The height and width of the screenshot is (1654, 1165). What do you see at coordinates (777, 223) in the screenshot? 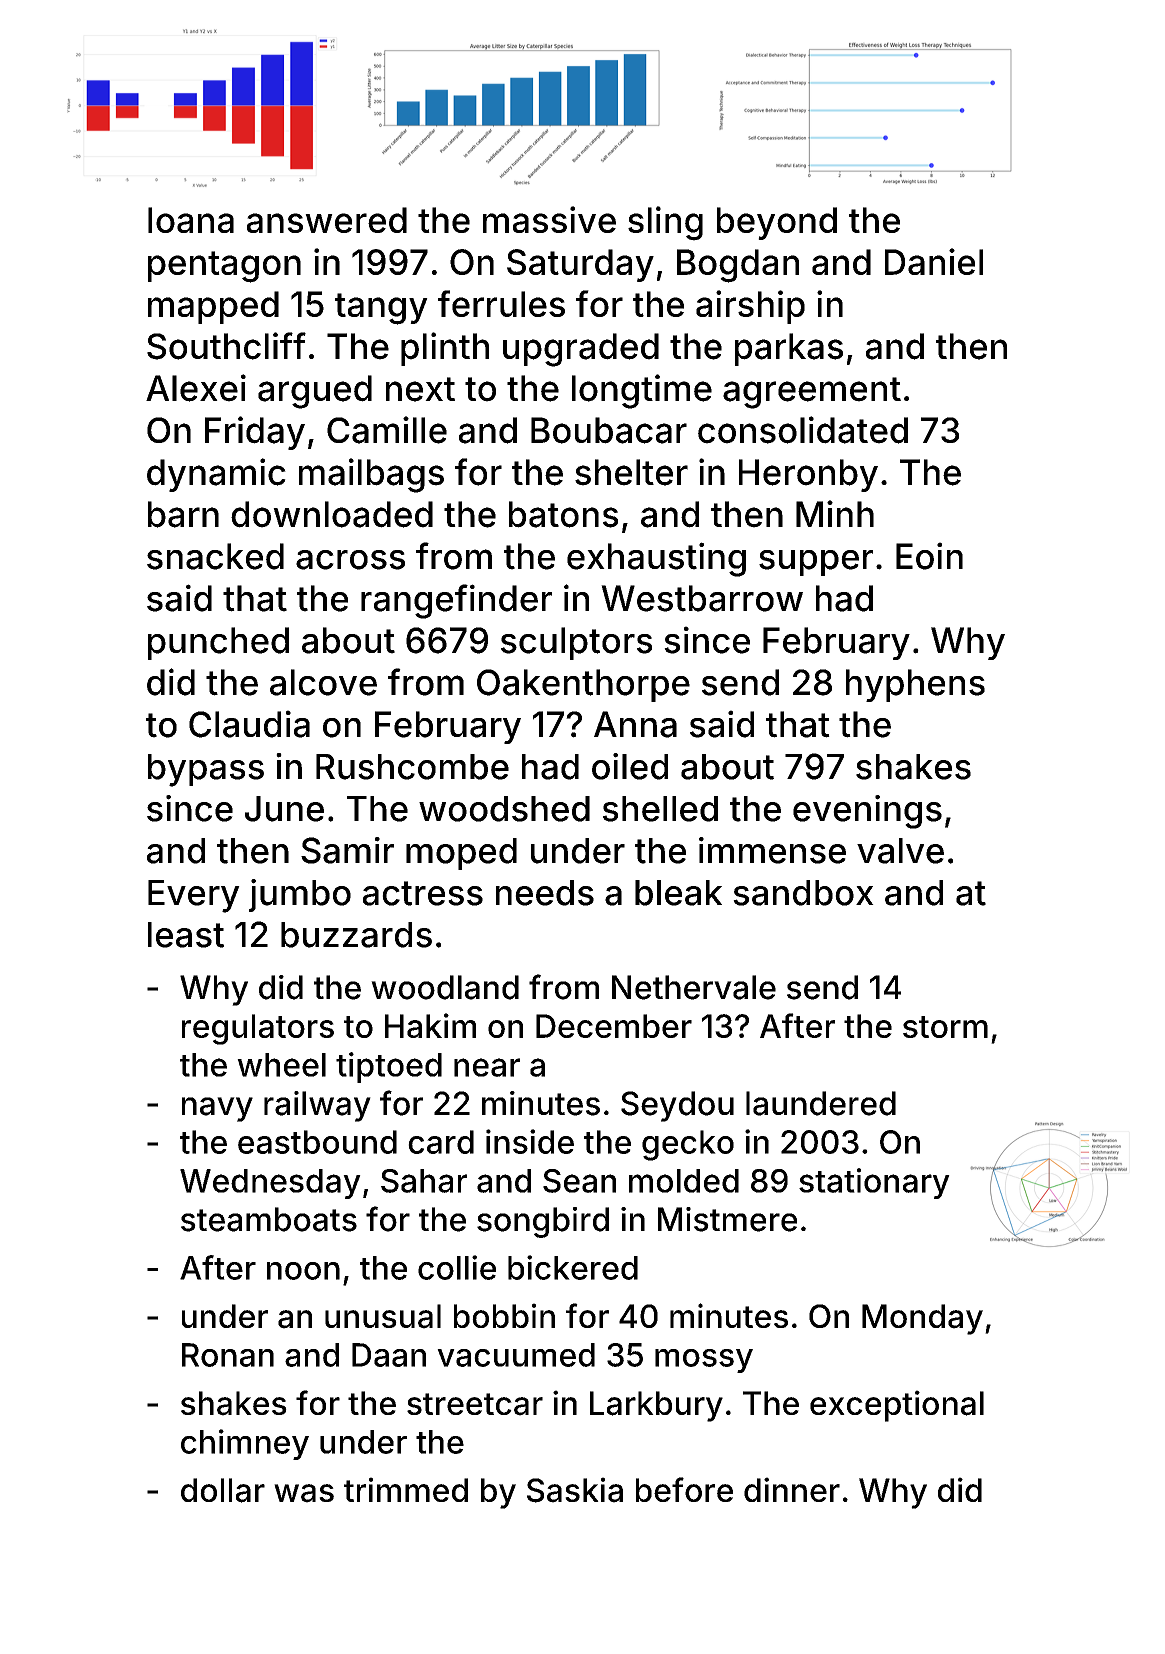
I see `beyond` at bounding box center [777, 223].
